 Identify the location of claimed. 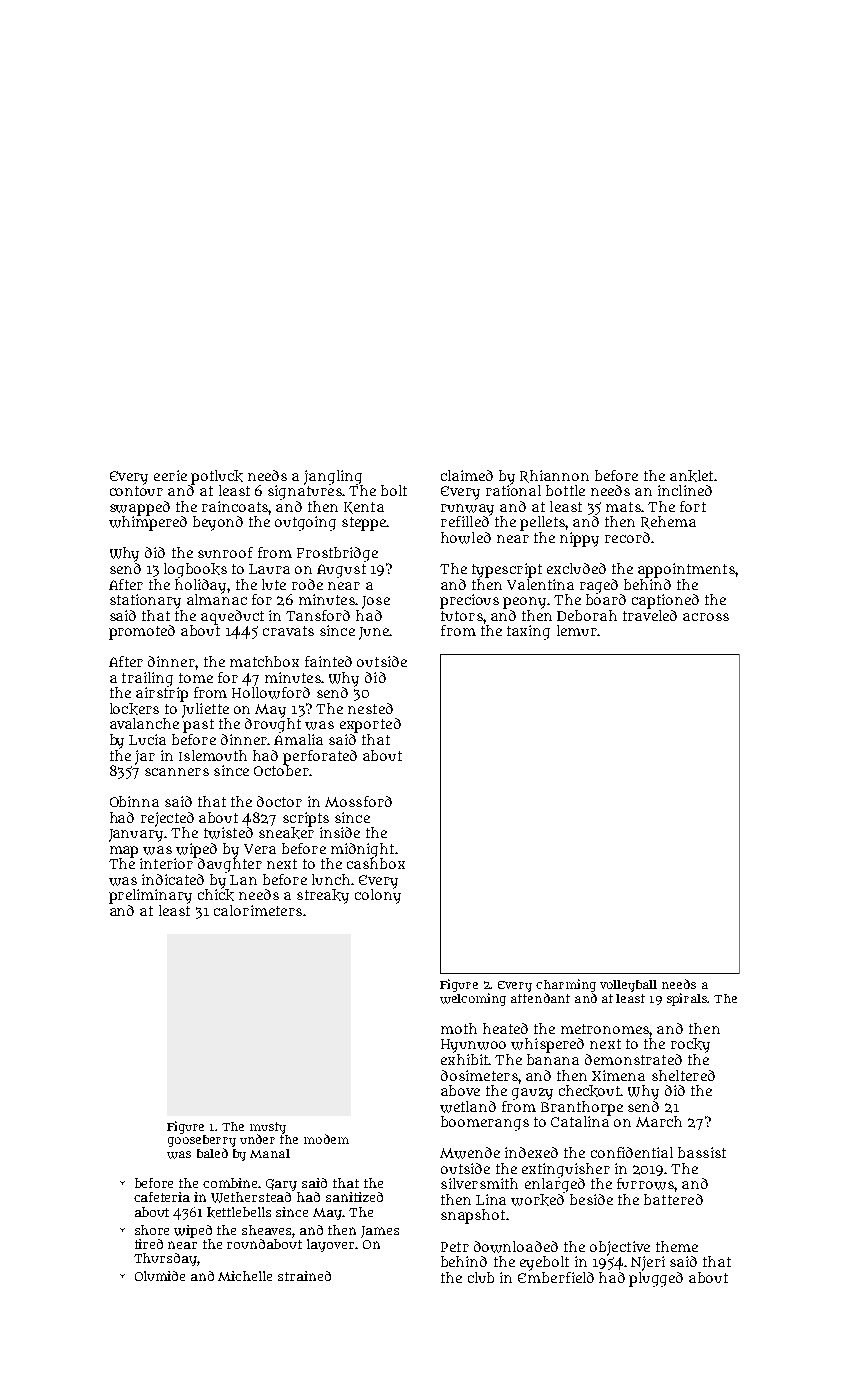
(467, 475).
